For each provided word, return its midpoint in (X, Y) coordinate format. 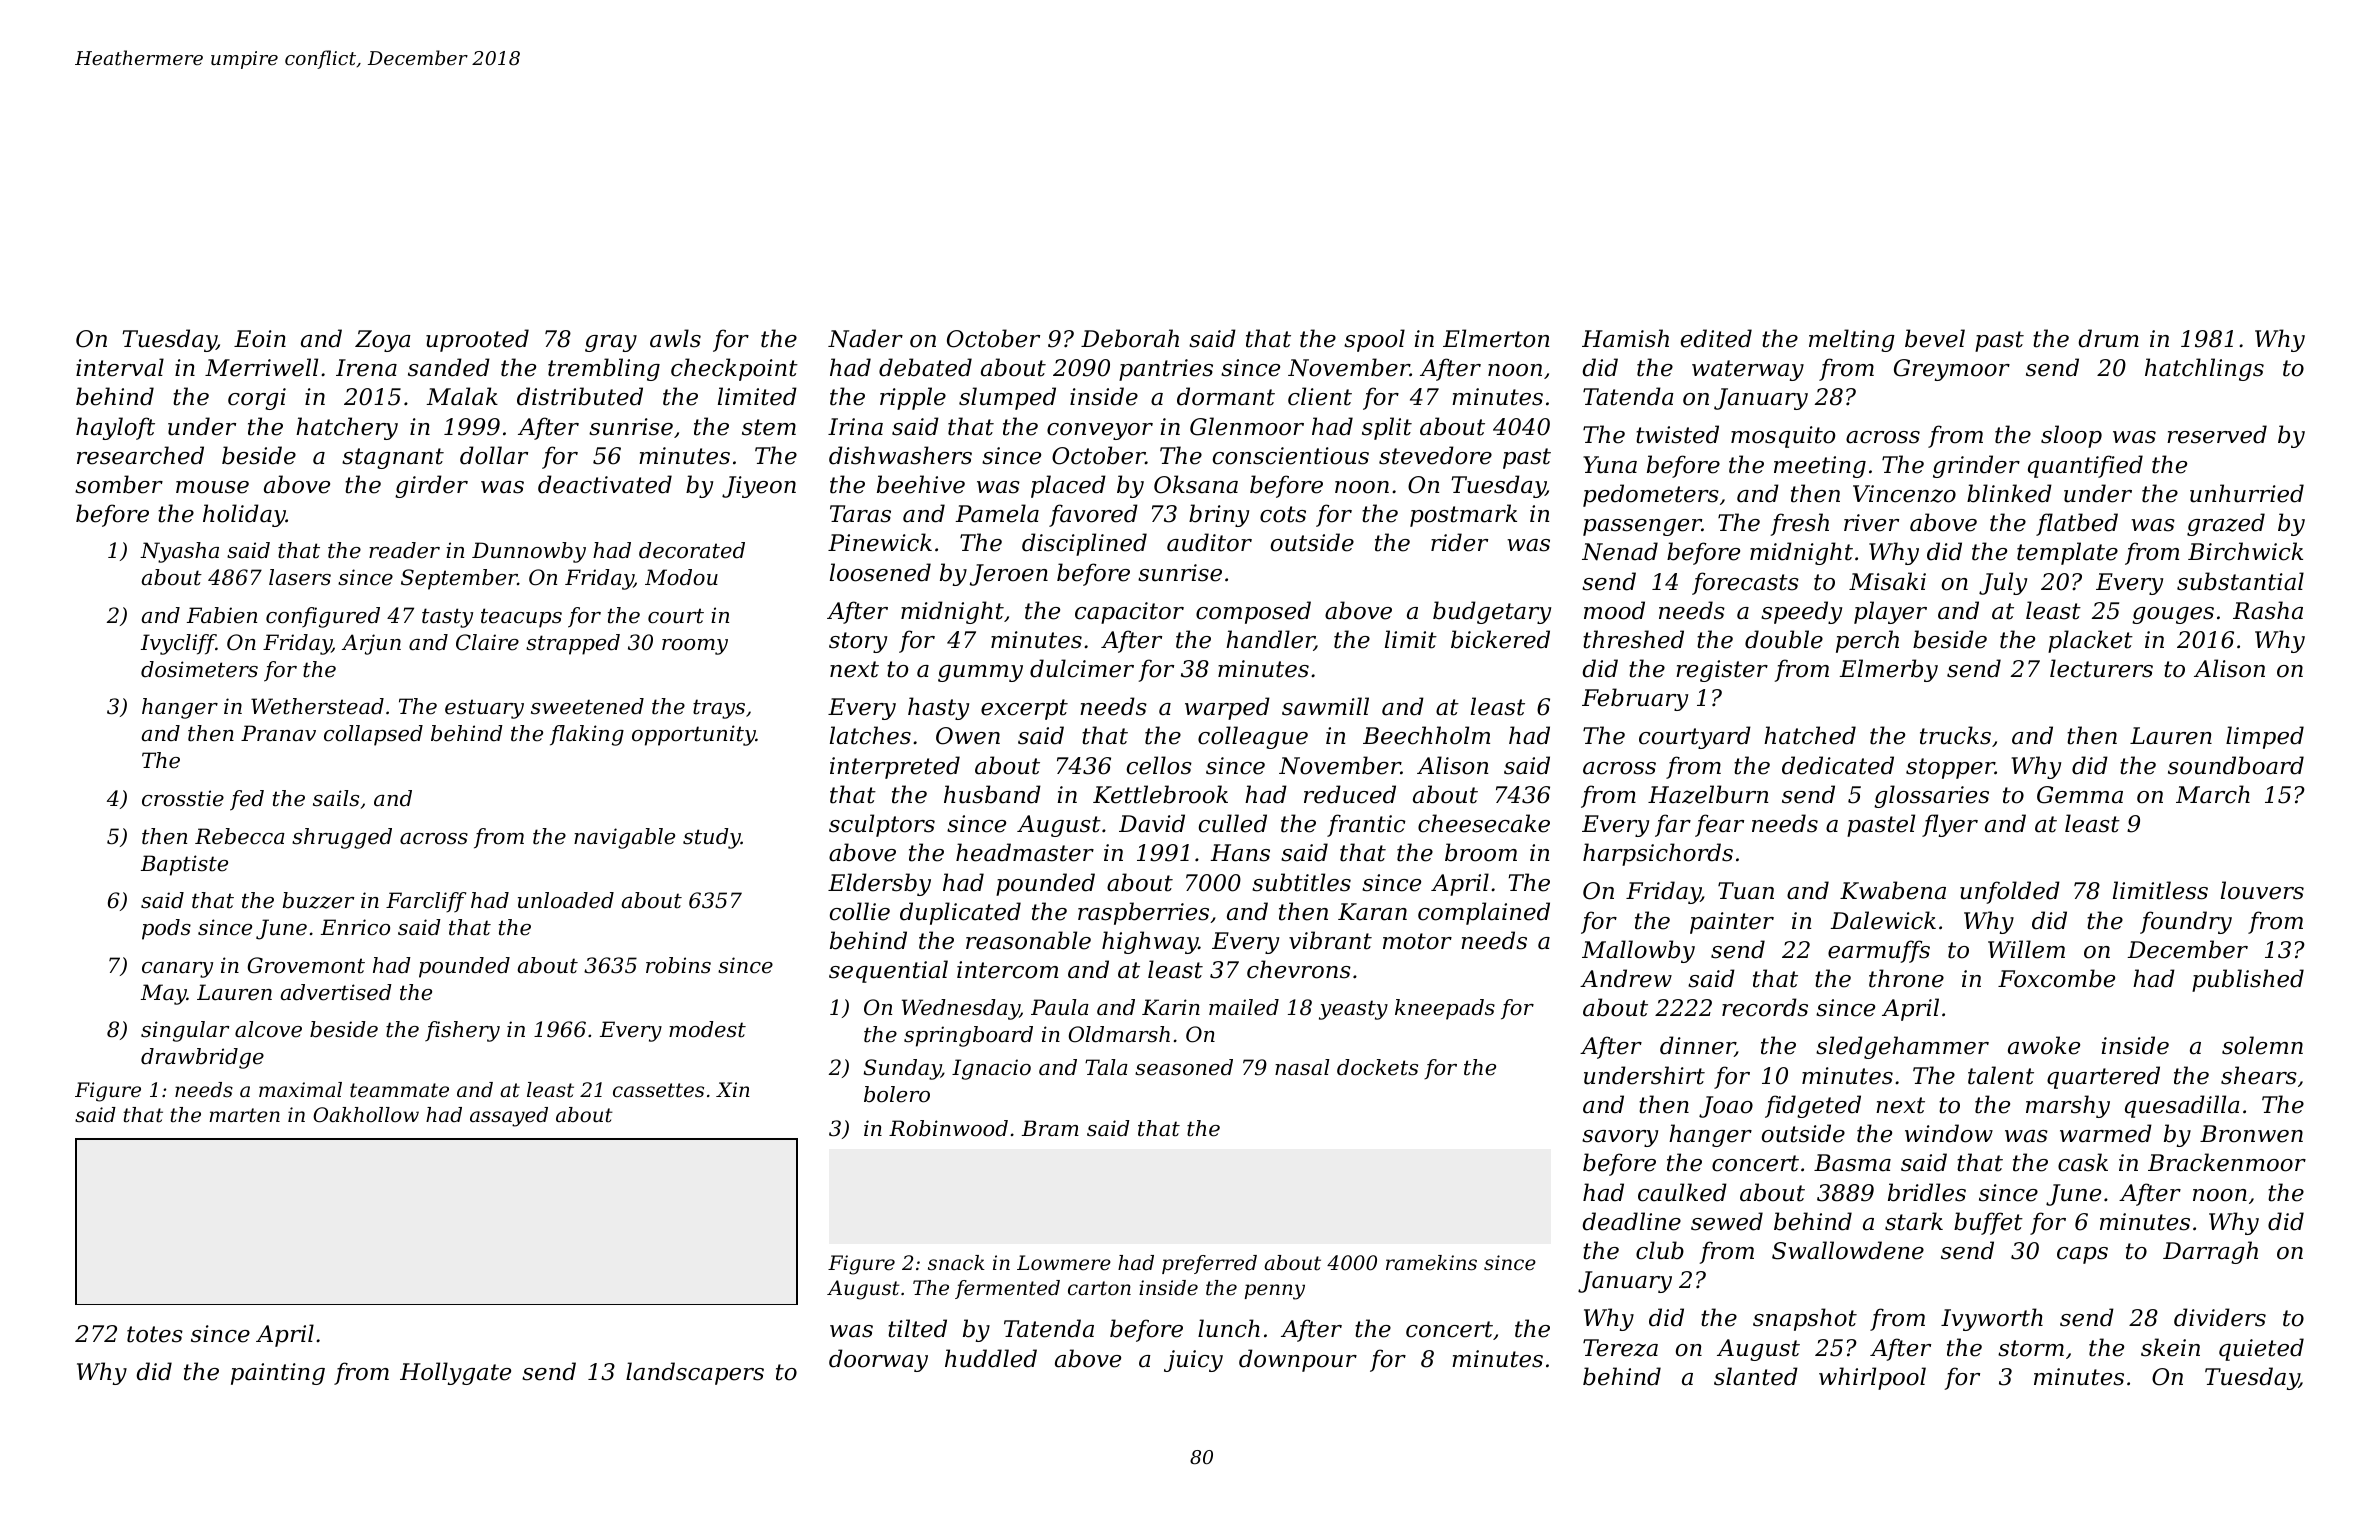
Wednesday (961, 1009)
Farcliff (426, 902)
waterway (1748, 370)
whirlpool (1872, 1378)
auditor (1209, 542)
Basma (1852, 1163)
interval (120, 367)
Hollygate (455, 1373)
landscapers (695, 1373)
